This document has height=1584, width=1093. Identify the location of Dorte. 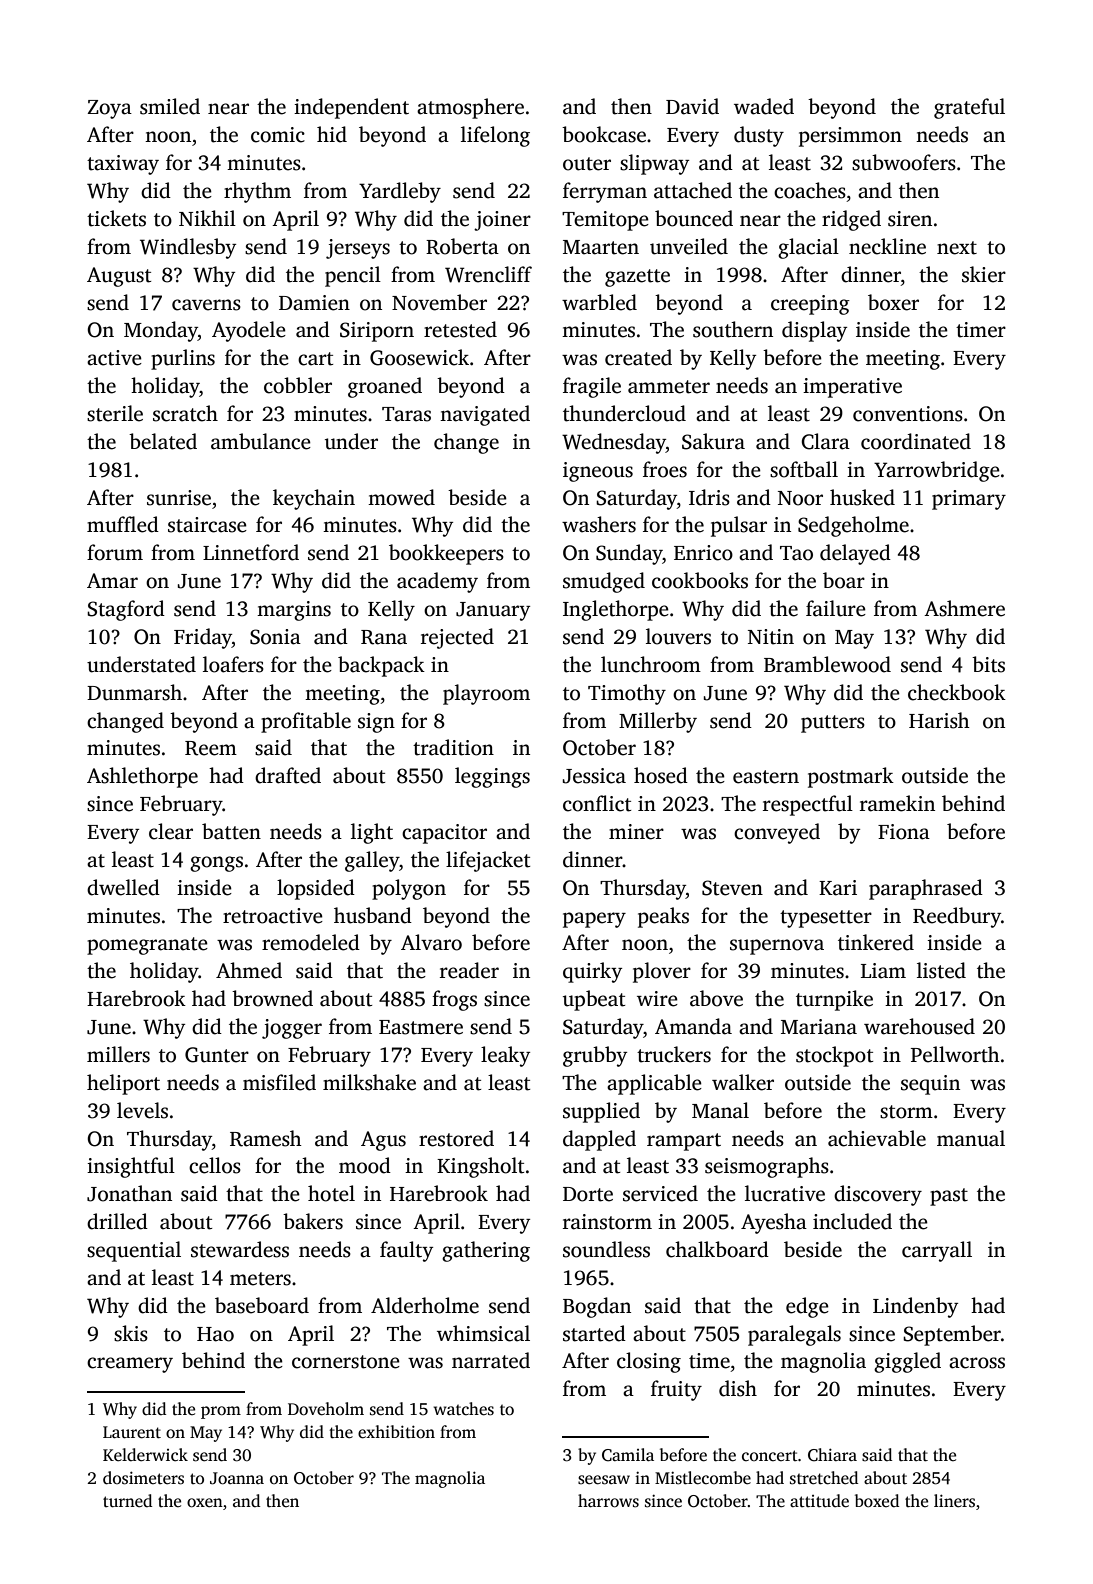
(588, 1194).
